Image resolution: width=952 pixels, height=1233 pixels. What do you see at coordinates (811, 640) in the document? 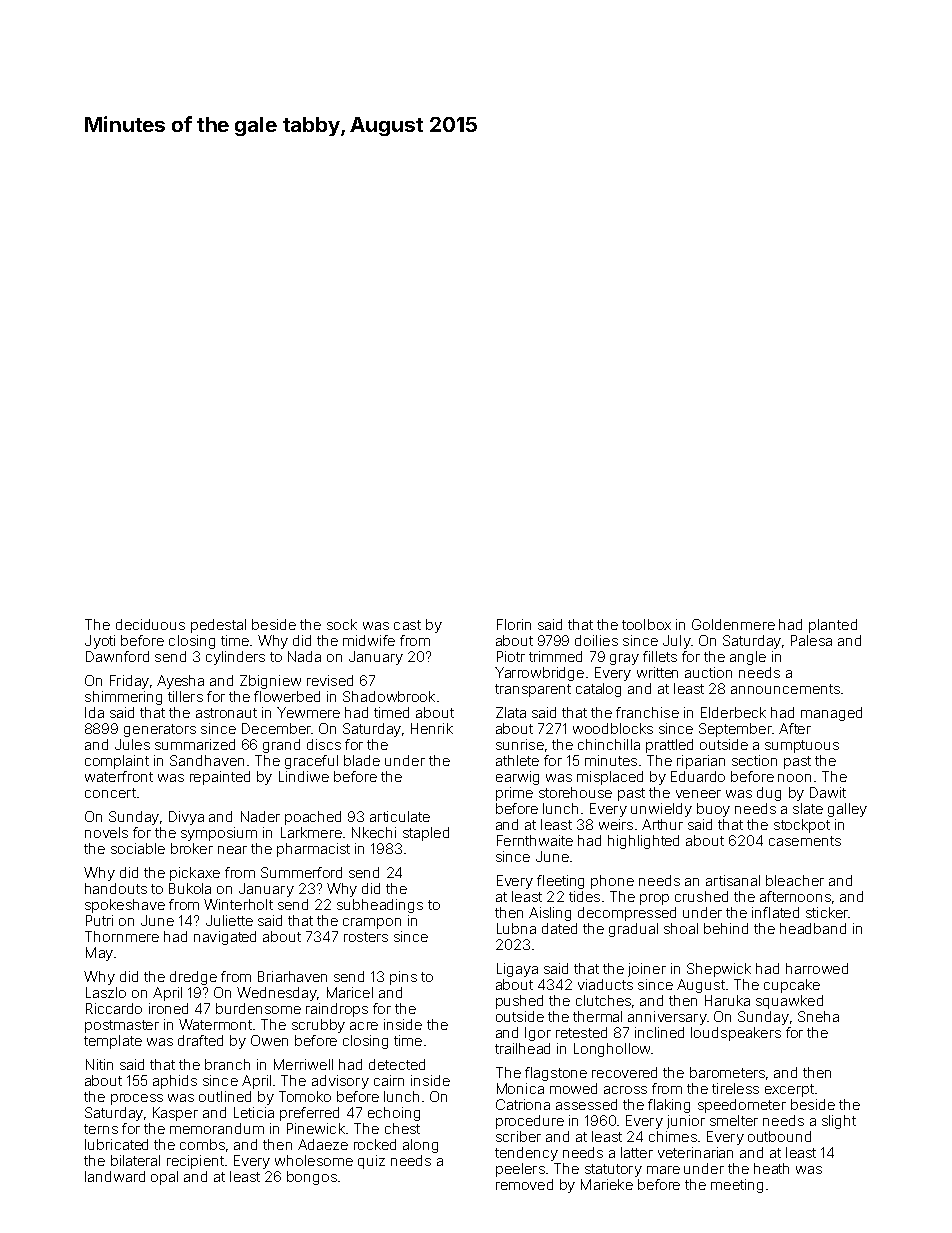
I see `Palesa` at bounding box center [811, 640].
